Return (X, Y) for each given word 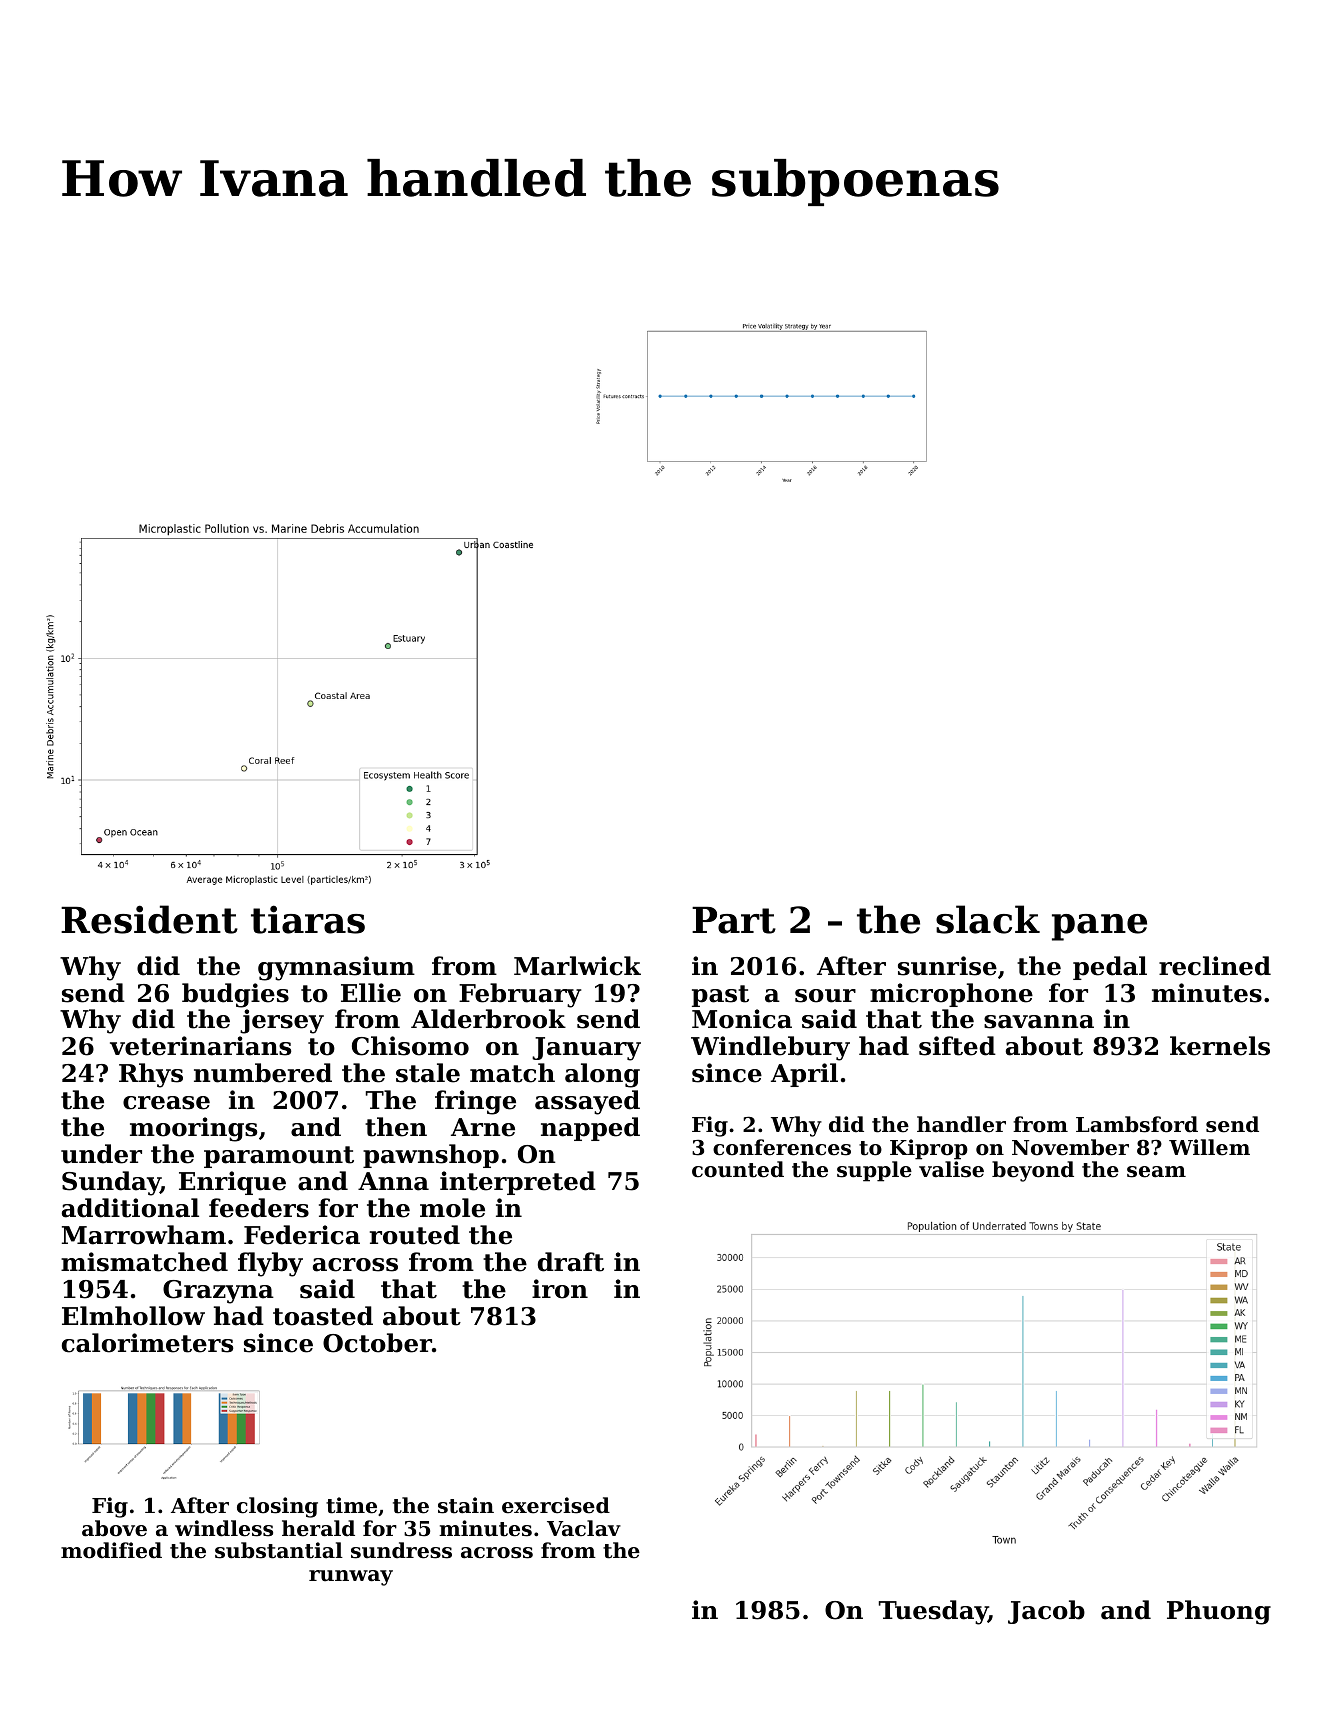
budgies (235, 995)
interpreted (518, 1183)
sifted (957, 1046)
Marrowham (144, 1235)
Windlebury (770, 1048)
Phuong (1219, 1612)
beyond (1033, 1171)
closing (277, 1507)
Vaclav (584, 1528)
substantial (279, 1550)
